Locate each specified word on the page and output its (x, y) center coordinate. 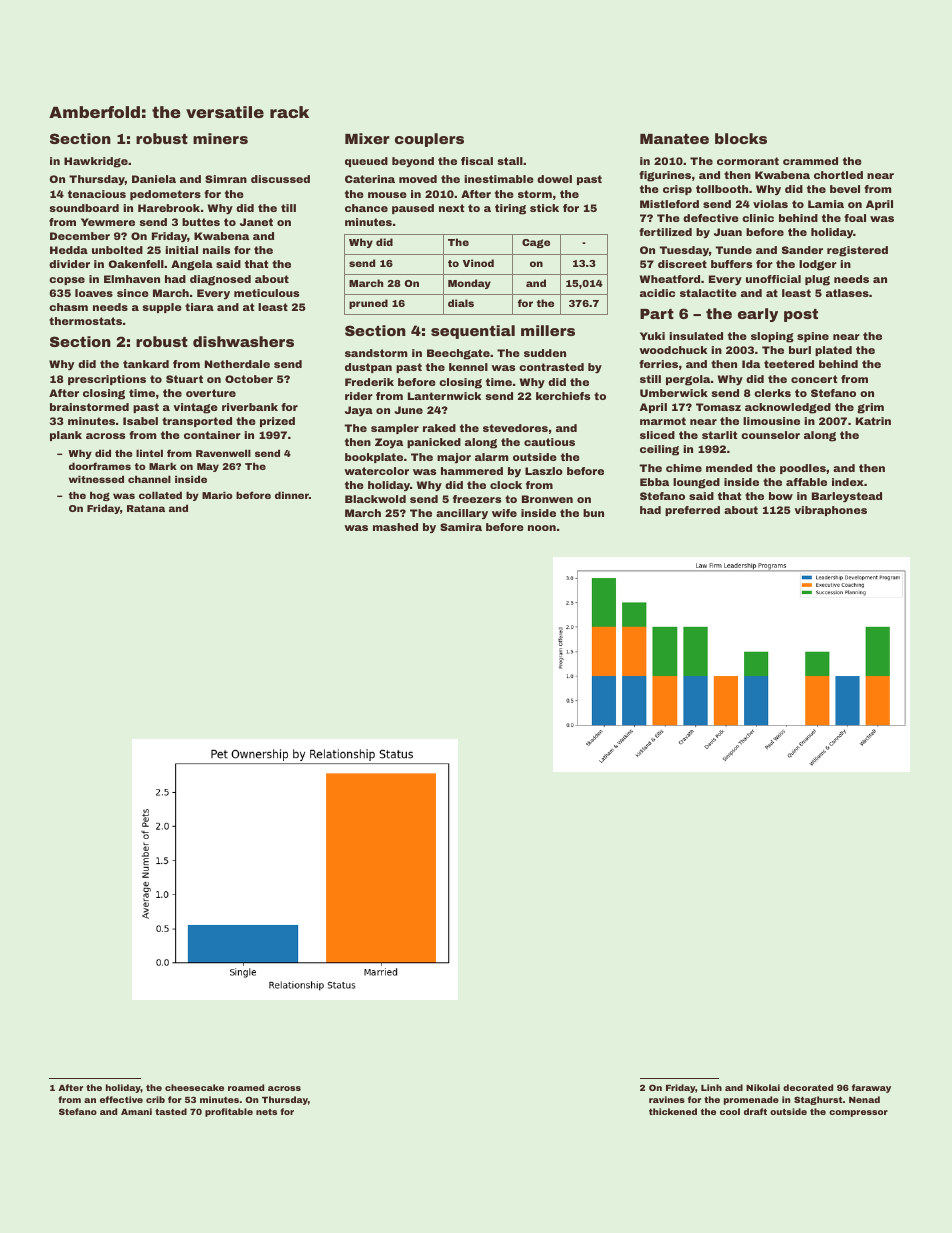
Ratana (146, 508)
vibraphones (830, 511)
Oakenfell (136, 264)
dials (461, 303)
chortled (838, 175)
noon (542, 528)
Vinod (478, 263)
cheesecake (194, 1087)
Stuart (184, 379)
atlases (847, 293)
